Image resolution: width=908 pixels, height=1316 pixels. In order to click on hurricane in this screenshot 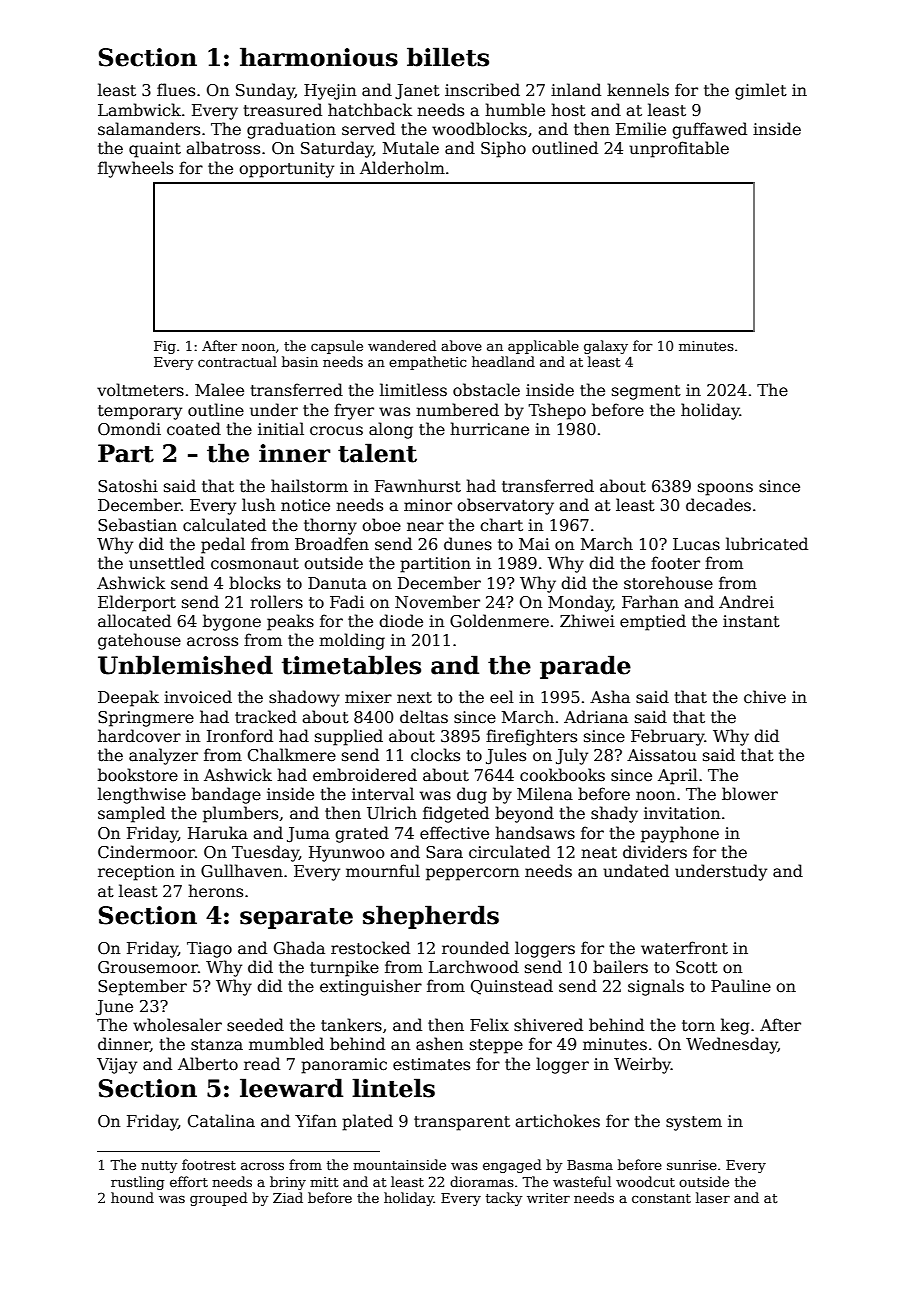, I will do `click(489, 428)`.
